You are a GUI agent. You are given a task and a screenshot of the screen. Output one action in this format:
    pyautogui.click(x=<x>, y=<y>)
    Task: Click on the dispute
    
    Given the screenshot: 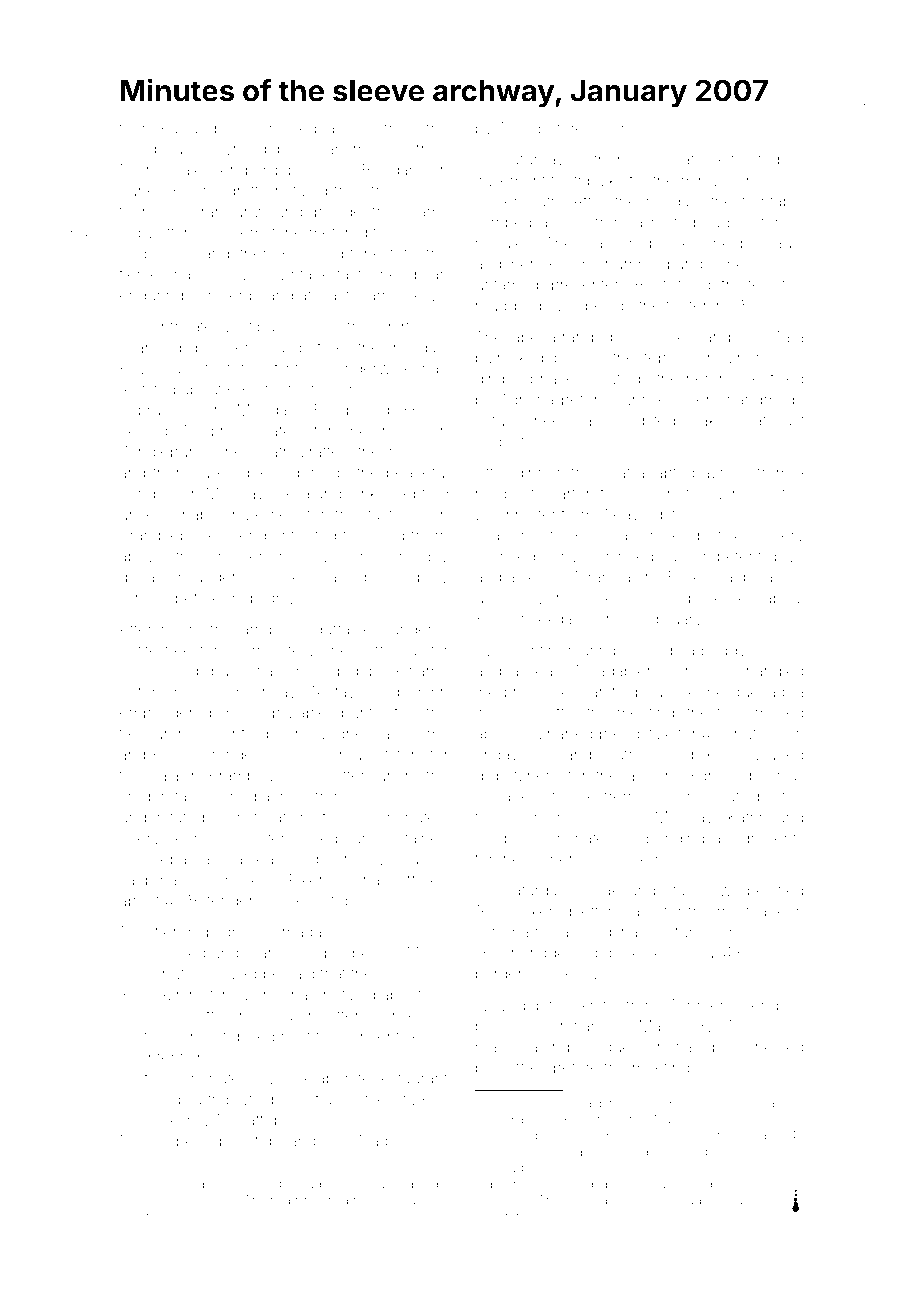 What is the action you would take?
    pyautogui.click(x=216, y=672)
